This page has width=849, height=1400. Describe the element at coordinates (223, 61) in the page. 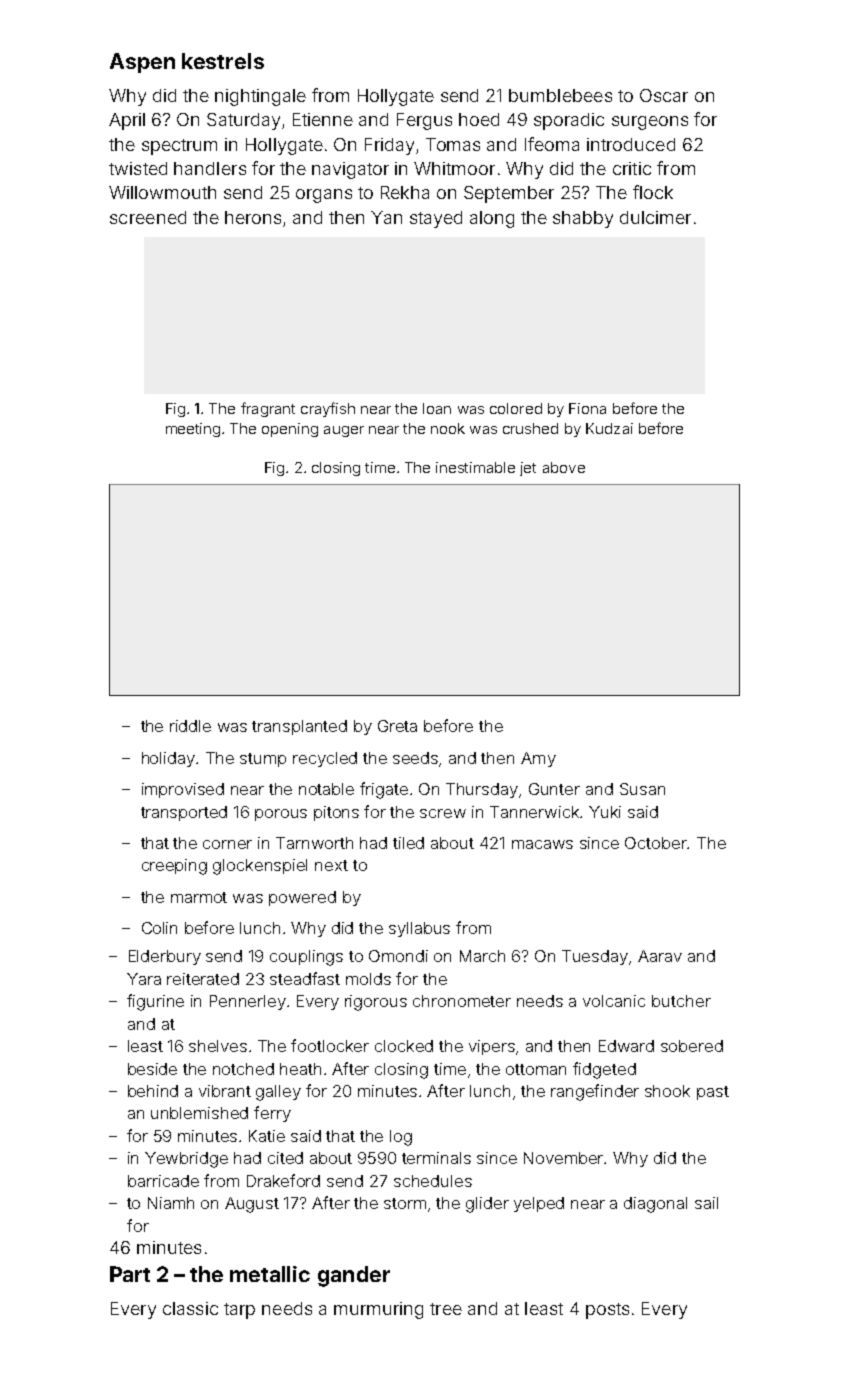

I see `kestrels` at that location.
